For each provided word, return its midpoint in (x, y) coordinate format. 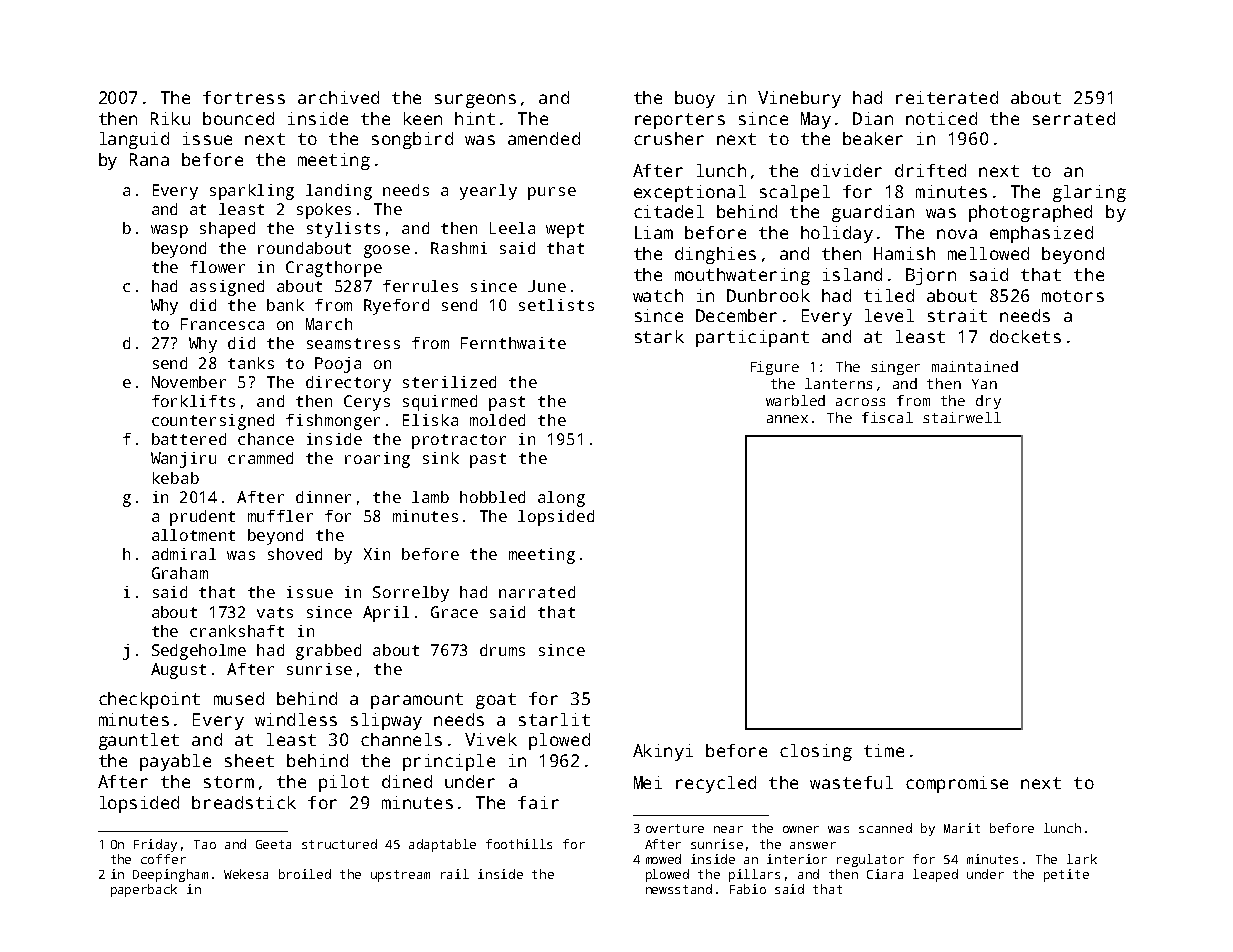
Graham (180, 573)
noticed (941, 118)
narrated (537, 592)
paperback (144, 890)
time (884, 750)
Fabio (748, 889)
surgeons (475, 101)
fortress (244, 97)
